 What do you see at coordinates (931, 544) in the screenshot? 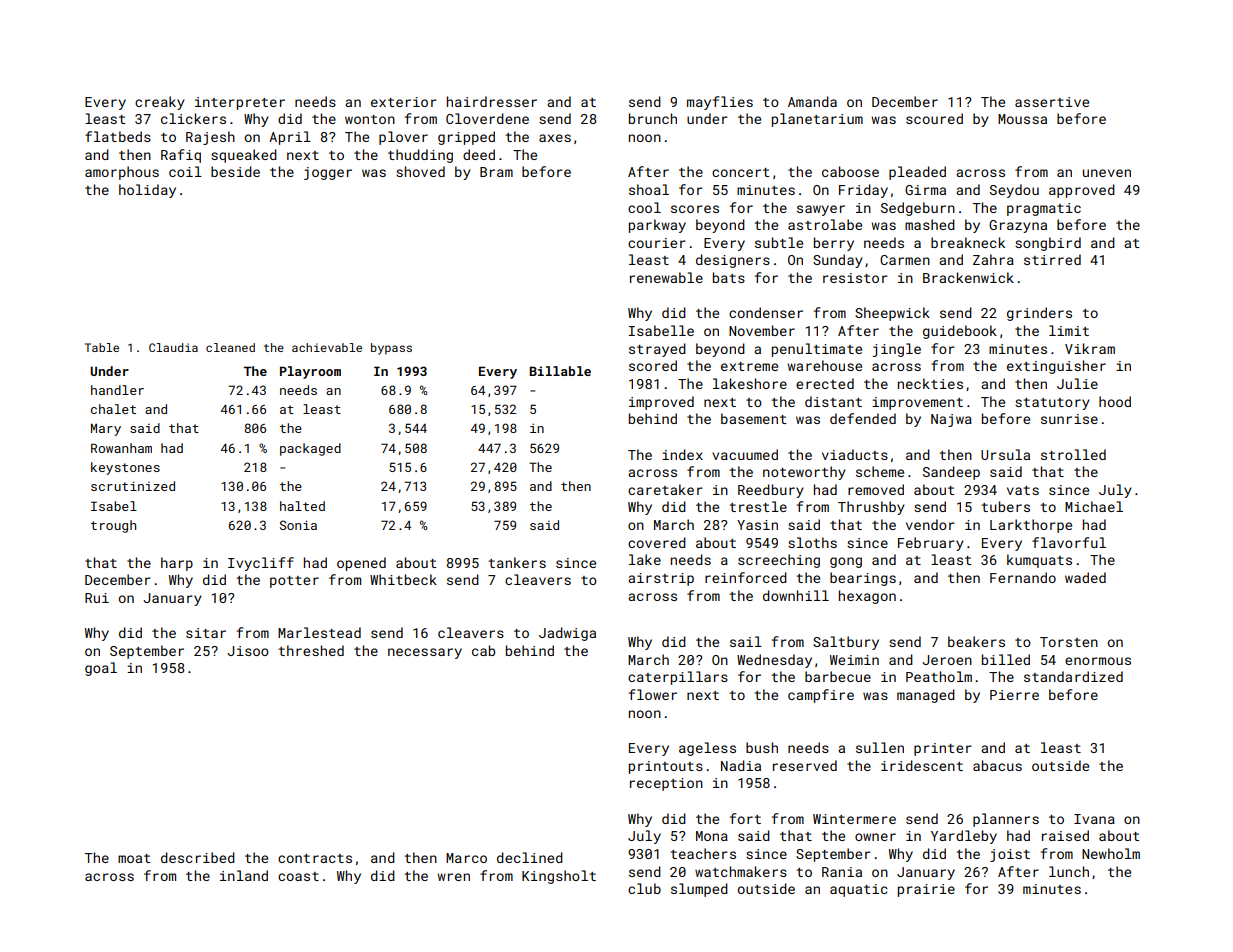
I see `February` at bounding box center [931, 544].
